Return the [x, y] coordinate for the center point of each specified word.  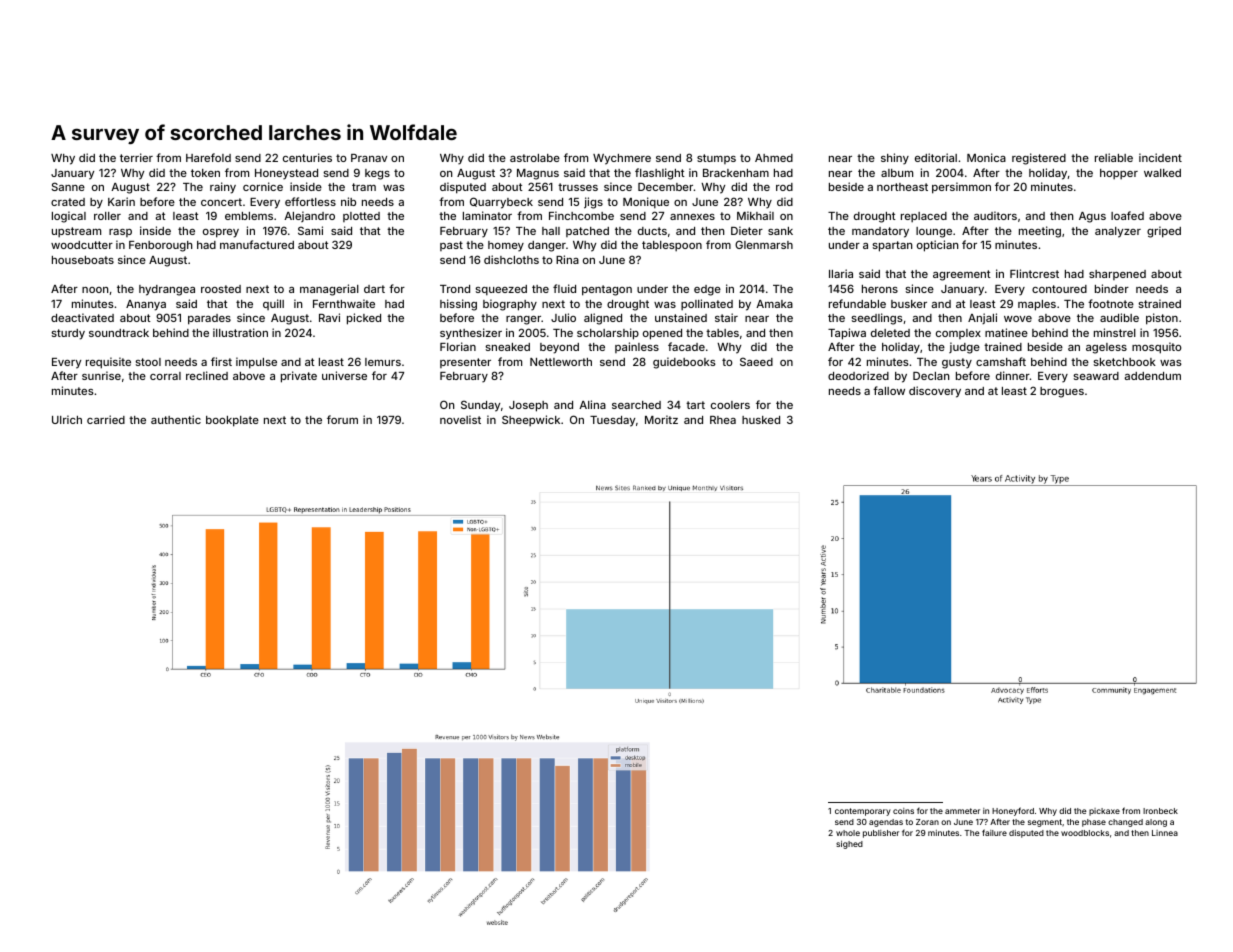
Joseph [528, 406]
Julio [563, 317]
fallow [889, 390]
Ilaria [841, 273]
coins [903, 811]
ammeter [962, 811]
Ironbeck [1160, 811]
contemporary [863, 812]
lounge [934, 232]
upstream [76, 232]
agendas [886, 823]
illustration [240, 332]
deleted [890, 333]
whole [848, 833]
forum [342, 419]
